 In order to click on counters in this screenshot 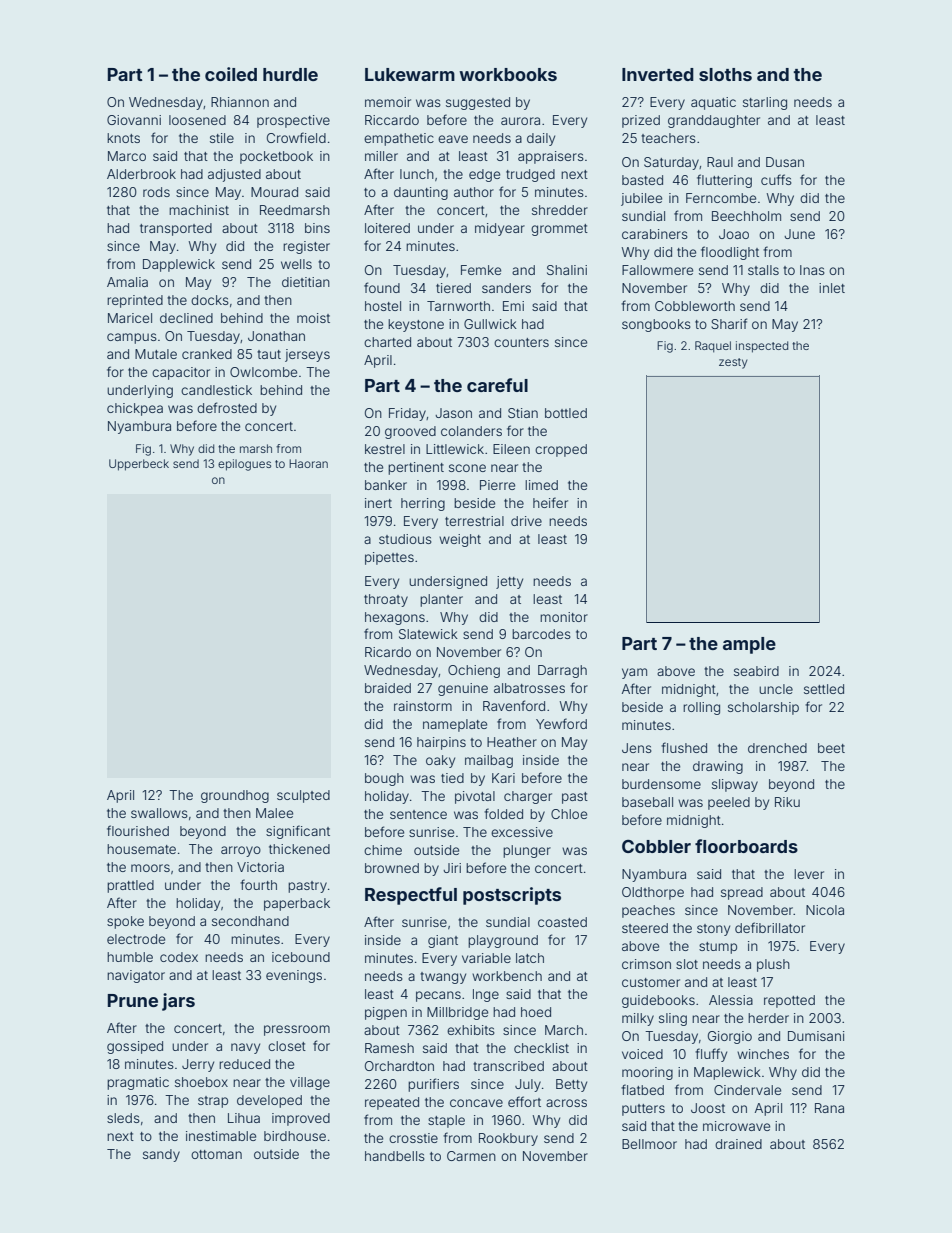, I will do `click(521, 342)`.
